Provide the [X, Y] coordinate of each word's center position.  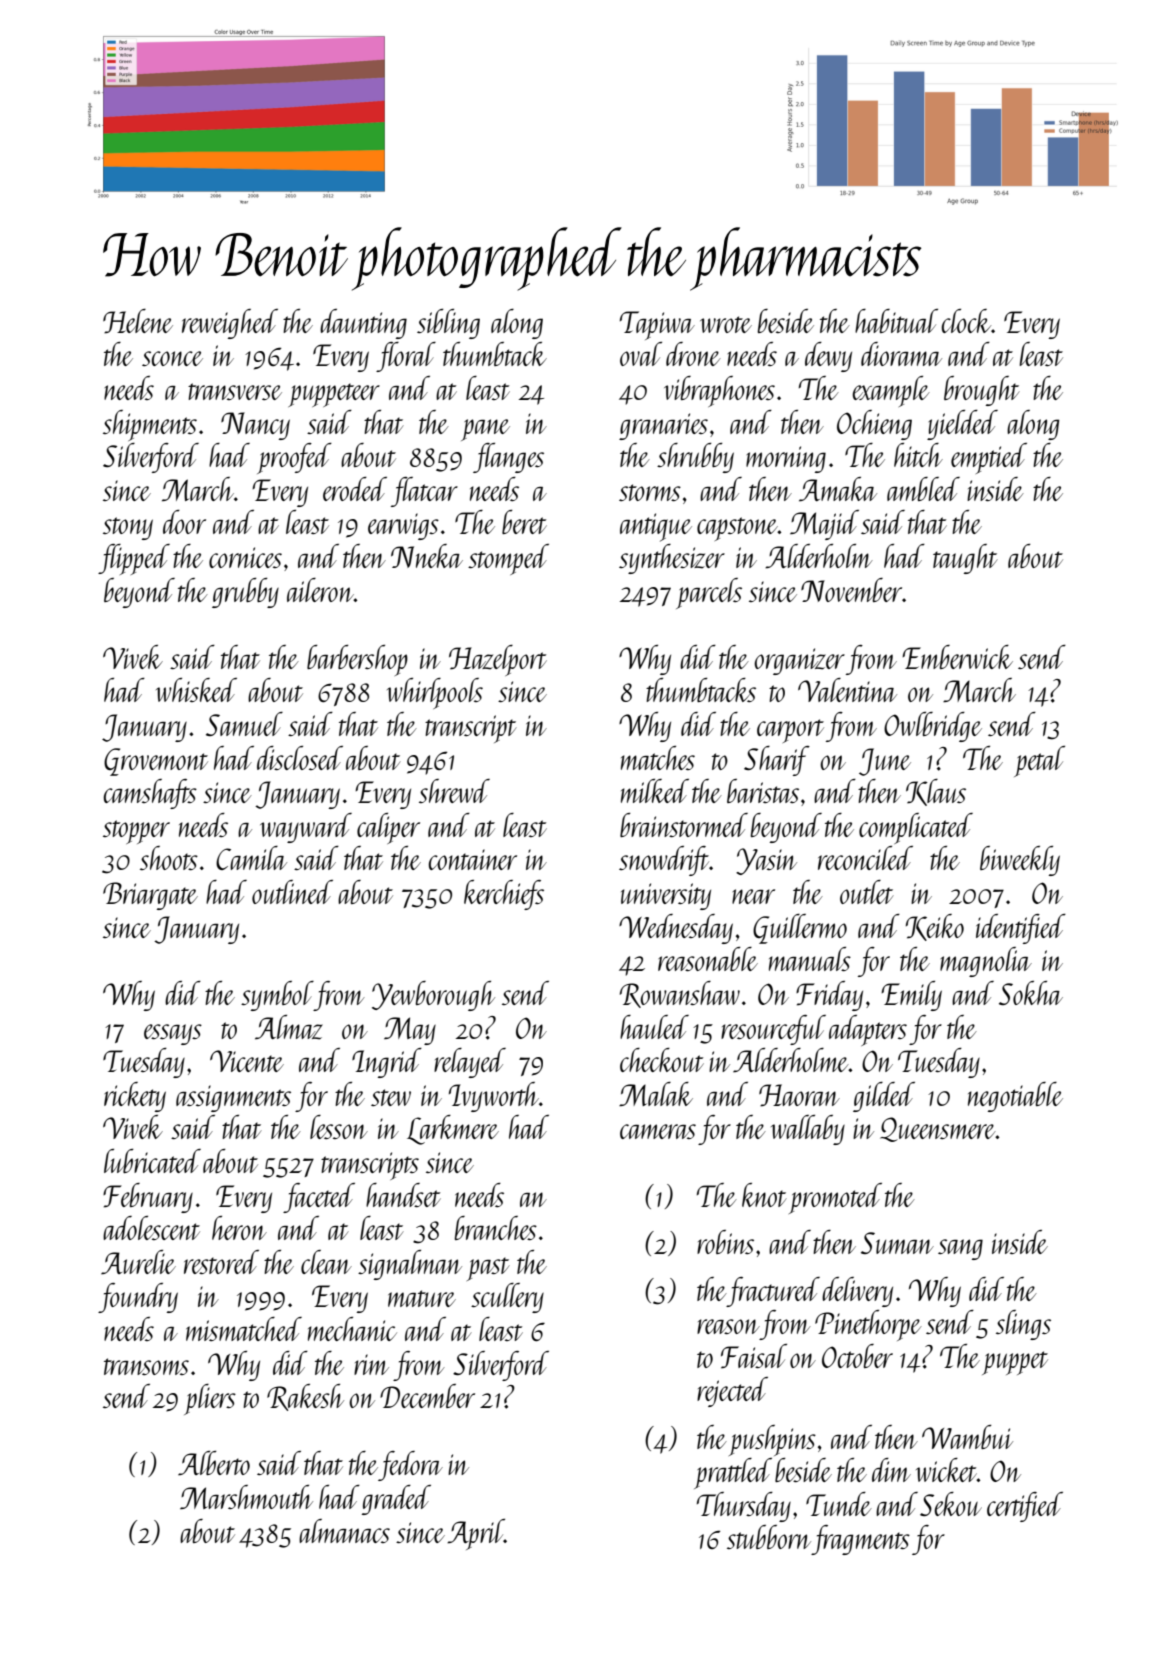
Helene [138, 321]
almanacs [344, 1531]
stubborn [769, 1537]
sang [960, 1249]
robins [725, 1242]
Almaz [289, 1027]
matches [658, 758]
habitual [896, 321]
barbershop [357, 660]
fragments [861, 1540]
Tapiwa [657, 325]
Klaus [936, 792]
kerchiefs [504, 895]
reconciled [865, 858]
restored [221, 1262]
